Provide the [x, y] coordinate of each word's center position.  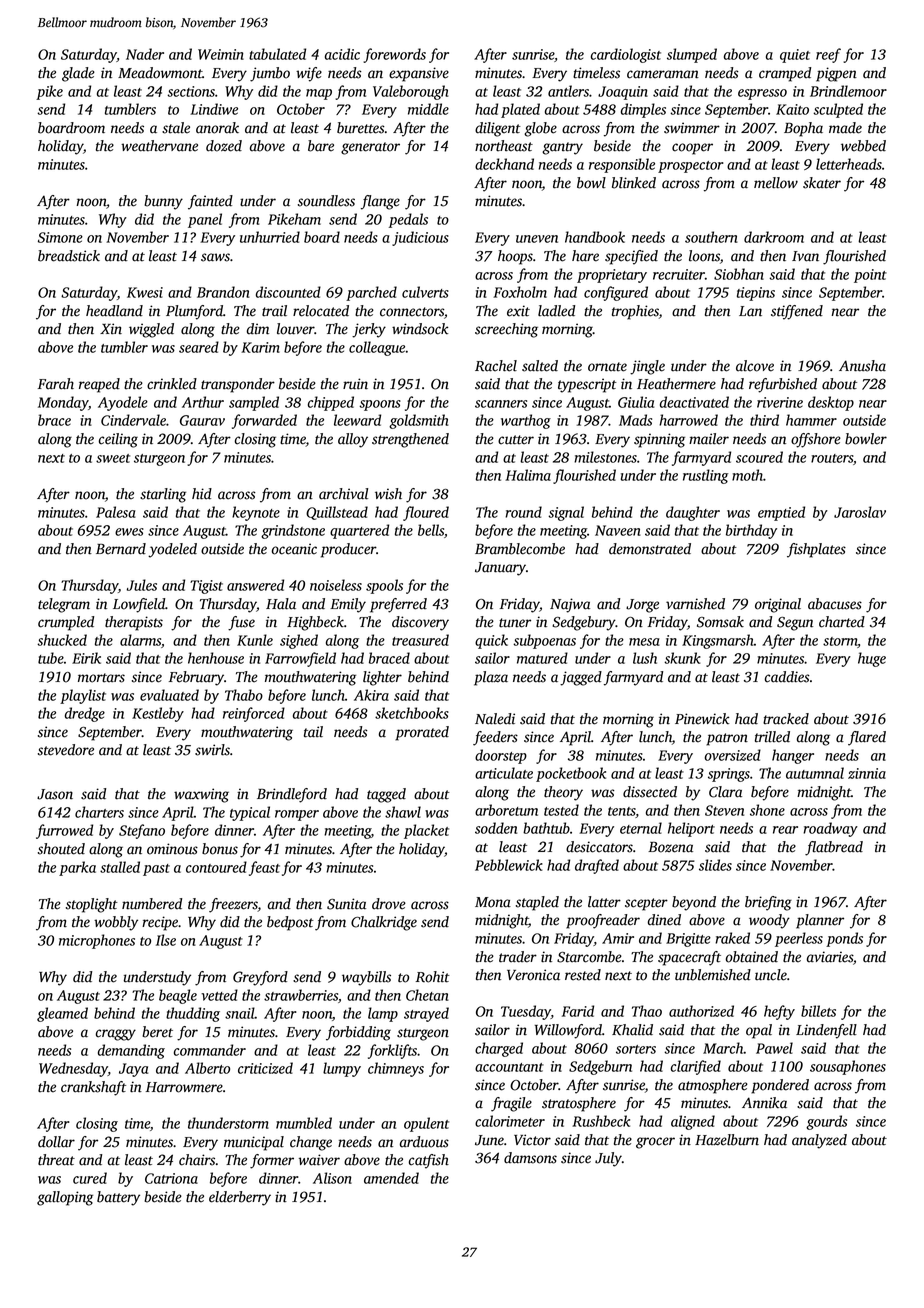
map [319, 94]
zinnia [867, 773]
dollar [56, 1142]
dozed [224, 146]
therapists [134, 623]
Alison [332, 1178]
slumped [692, 55]
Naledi [495, 719]
